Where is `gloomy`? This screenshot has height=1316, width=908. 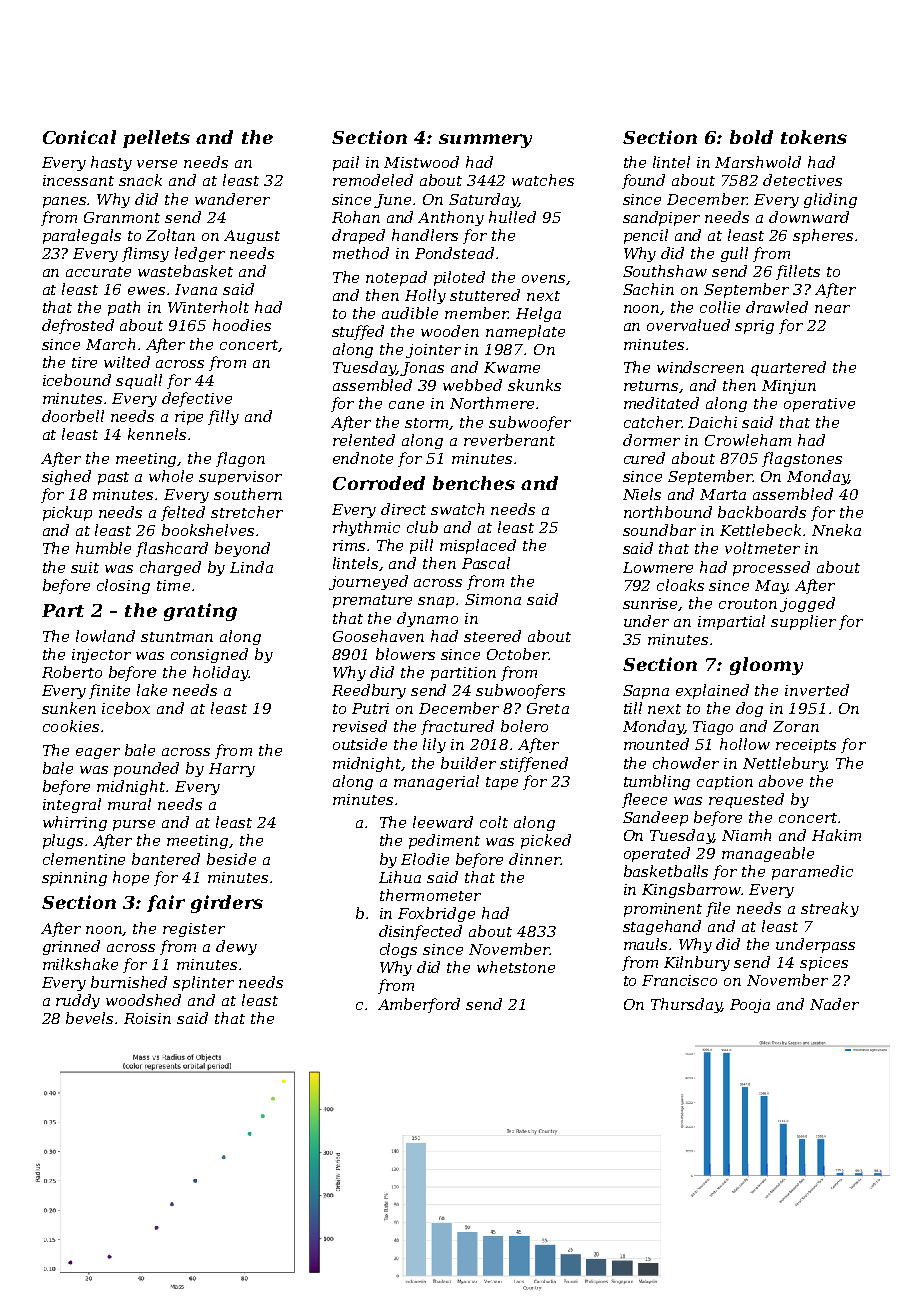
gloomy is located at coordinates (766, 666).
